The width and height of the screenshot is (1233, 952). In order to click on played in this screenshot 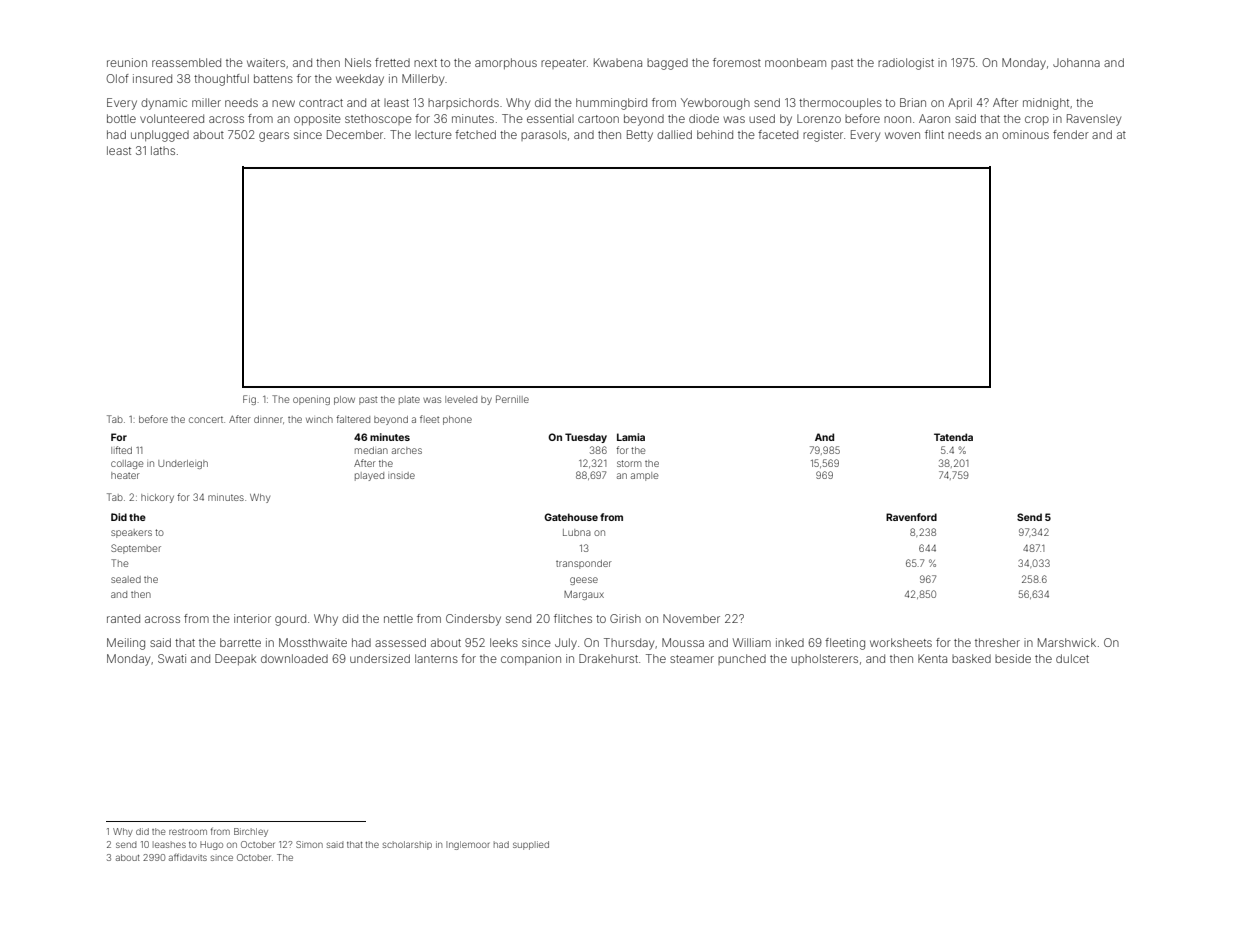, I will do `click(369, 476)`.
